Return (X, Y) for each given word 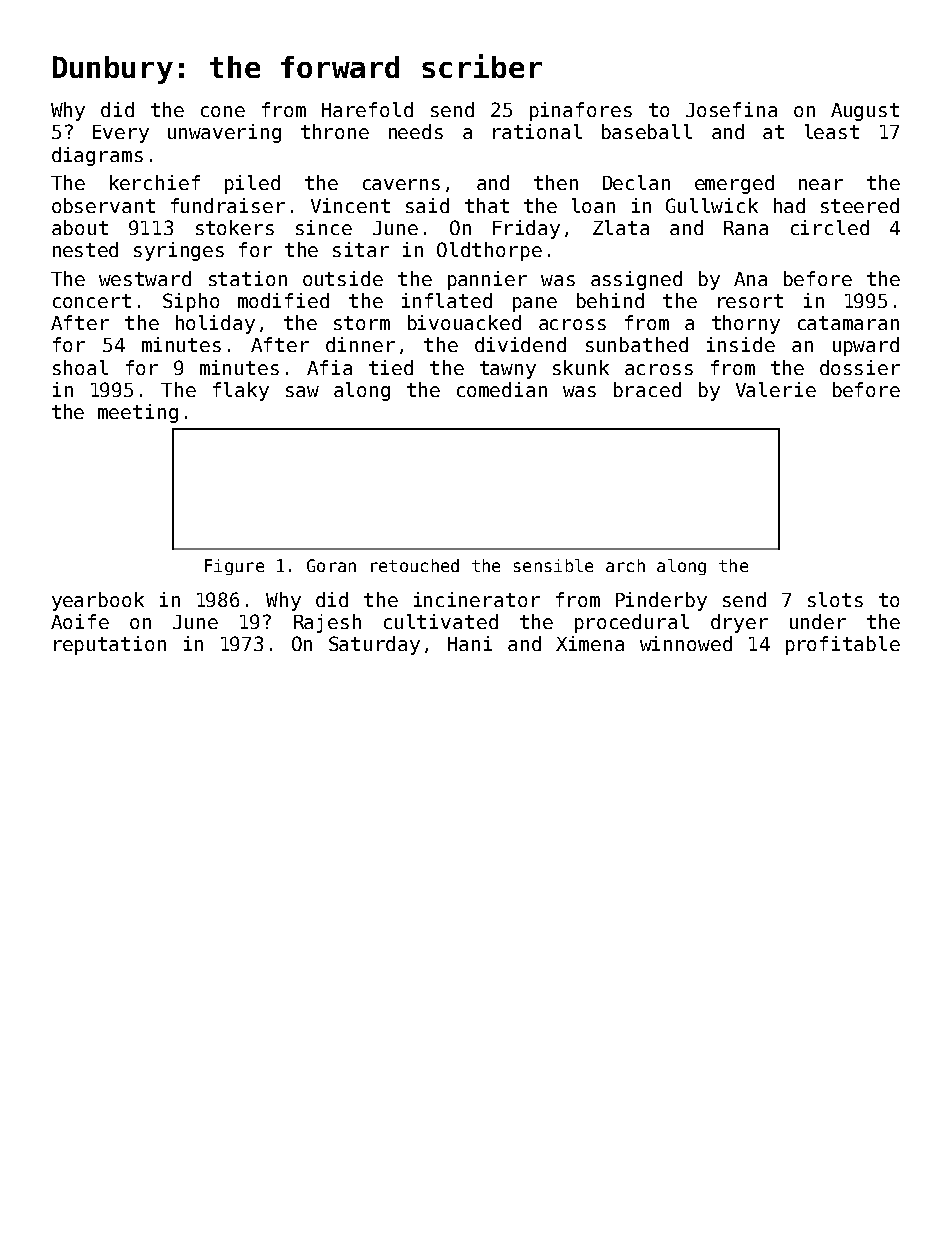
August (865, 112)
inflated (447, 300)
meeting (138, 413)
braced (647, 389)
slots (835, 599)
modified (283, 300)
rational (537, 131)
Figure (234, 567)
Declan (636, 182)
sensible (553, 565)
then (556, 182)
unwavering (224, 133)
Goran (331, 565)
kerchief (155, 182)
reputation (110, 645)
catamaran (848, 323)
